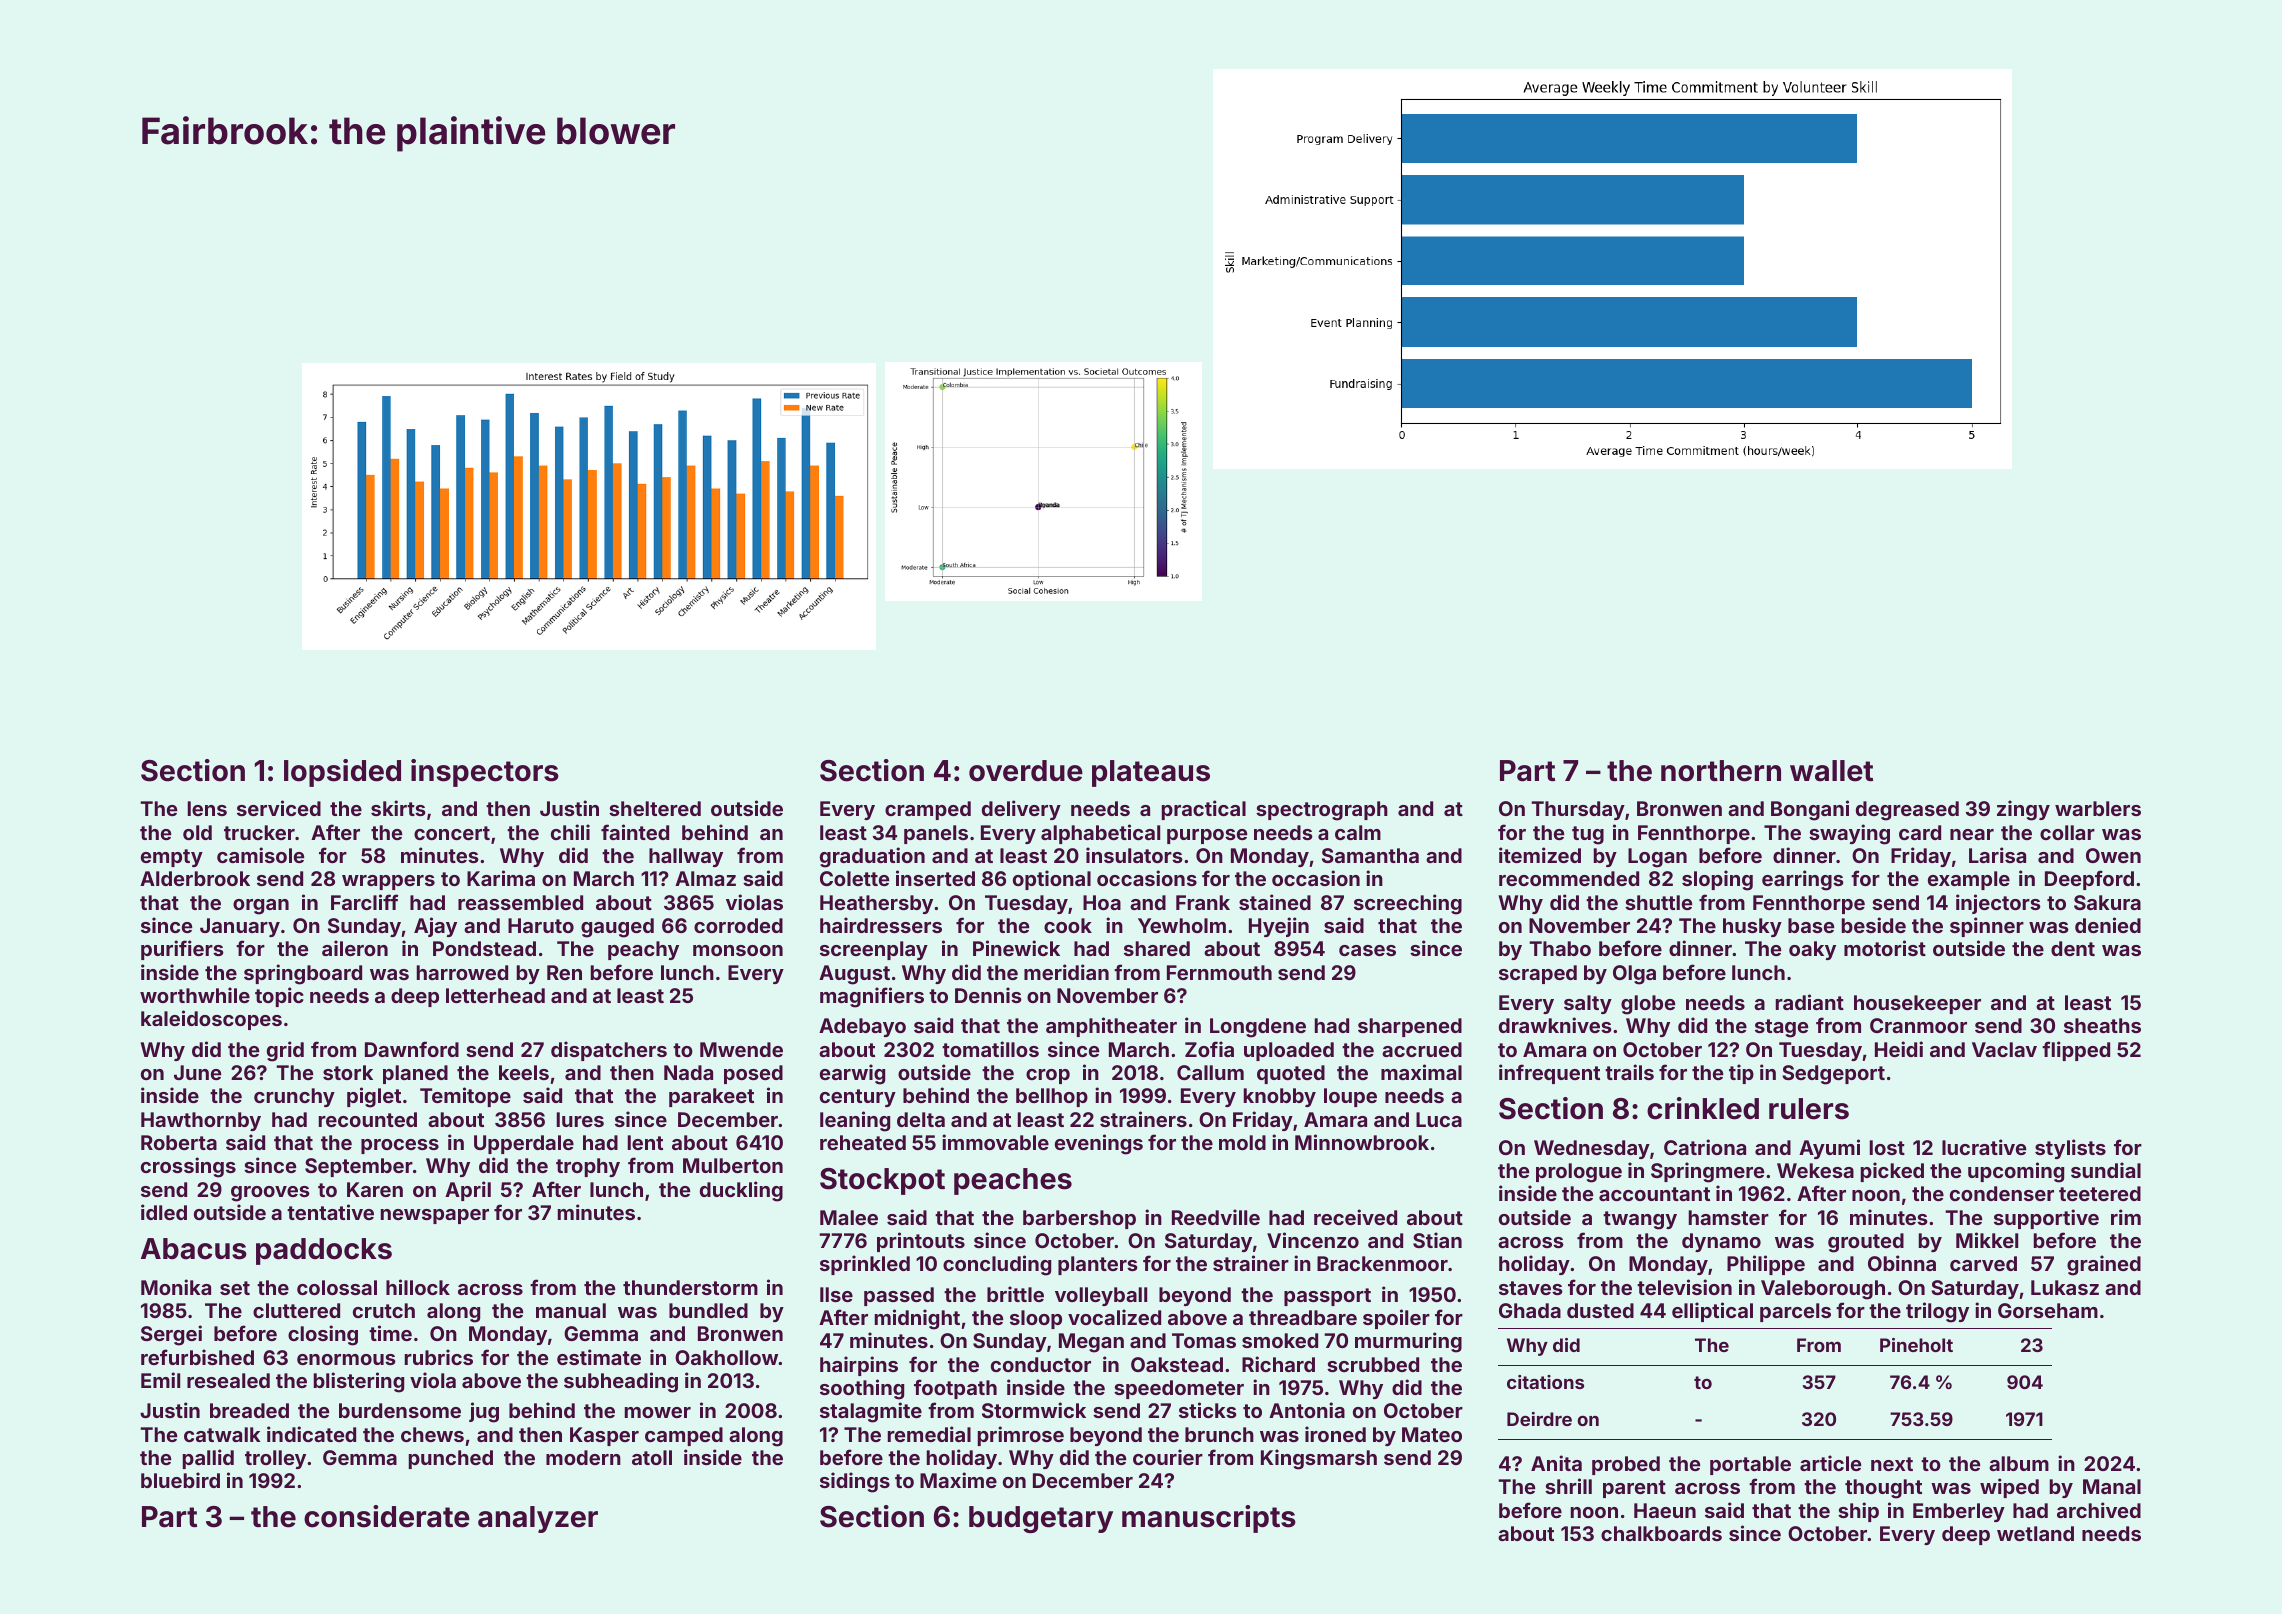  I want to click on Catriona, so click(1705, 1147).
